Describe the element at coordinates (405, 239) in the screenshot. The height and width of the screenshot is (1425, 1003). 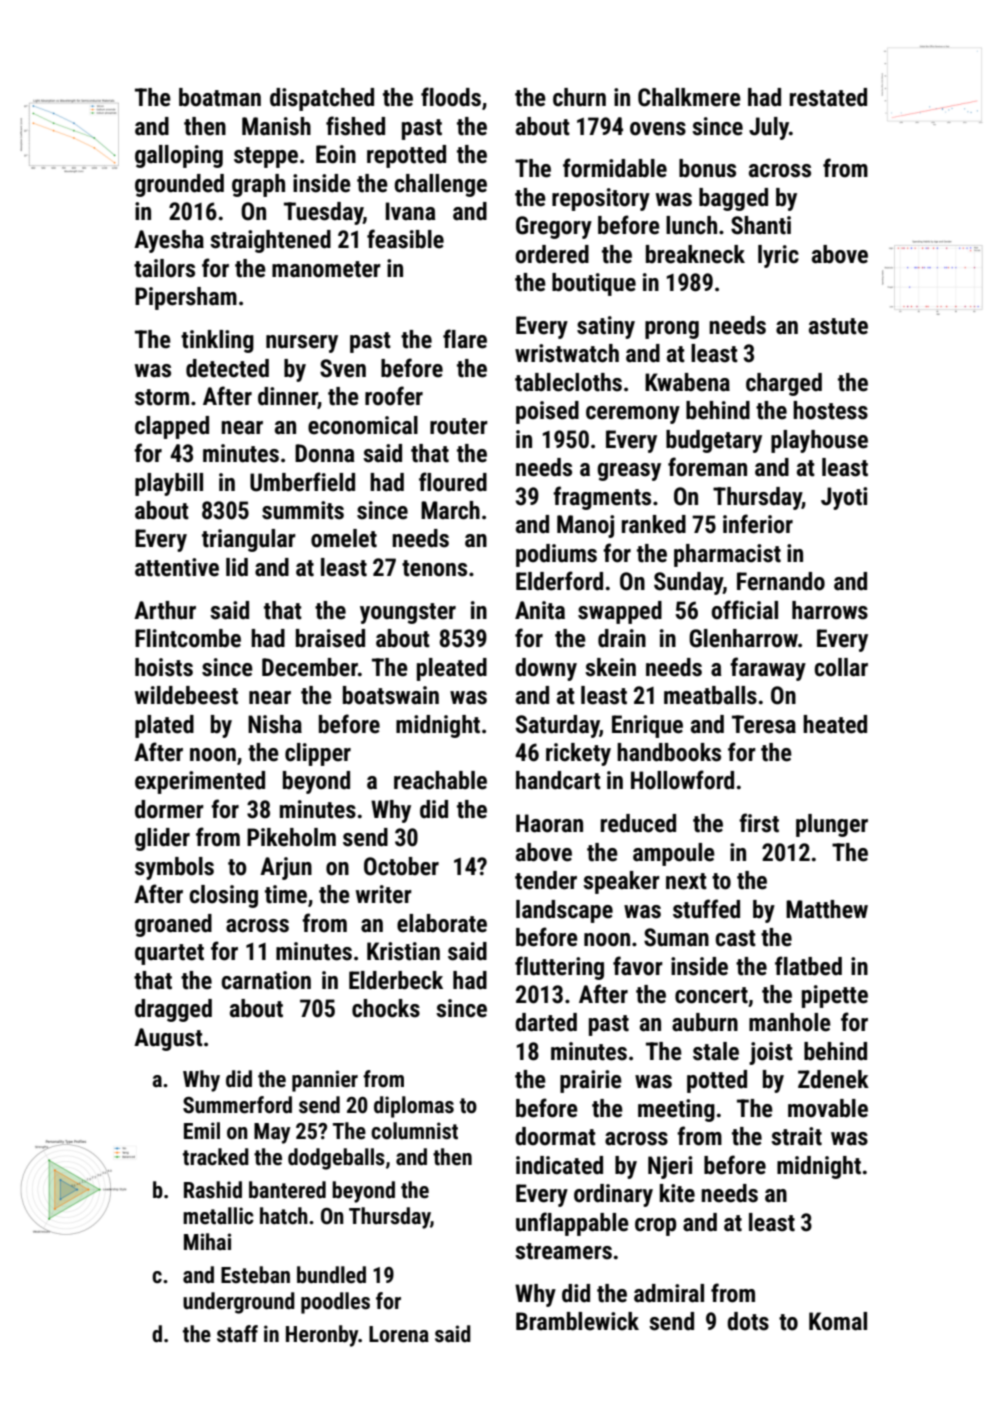
I see `feasible` at that location.
